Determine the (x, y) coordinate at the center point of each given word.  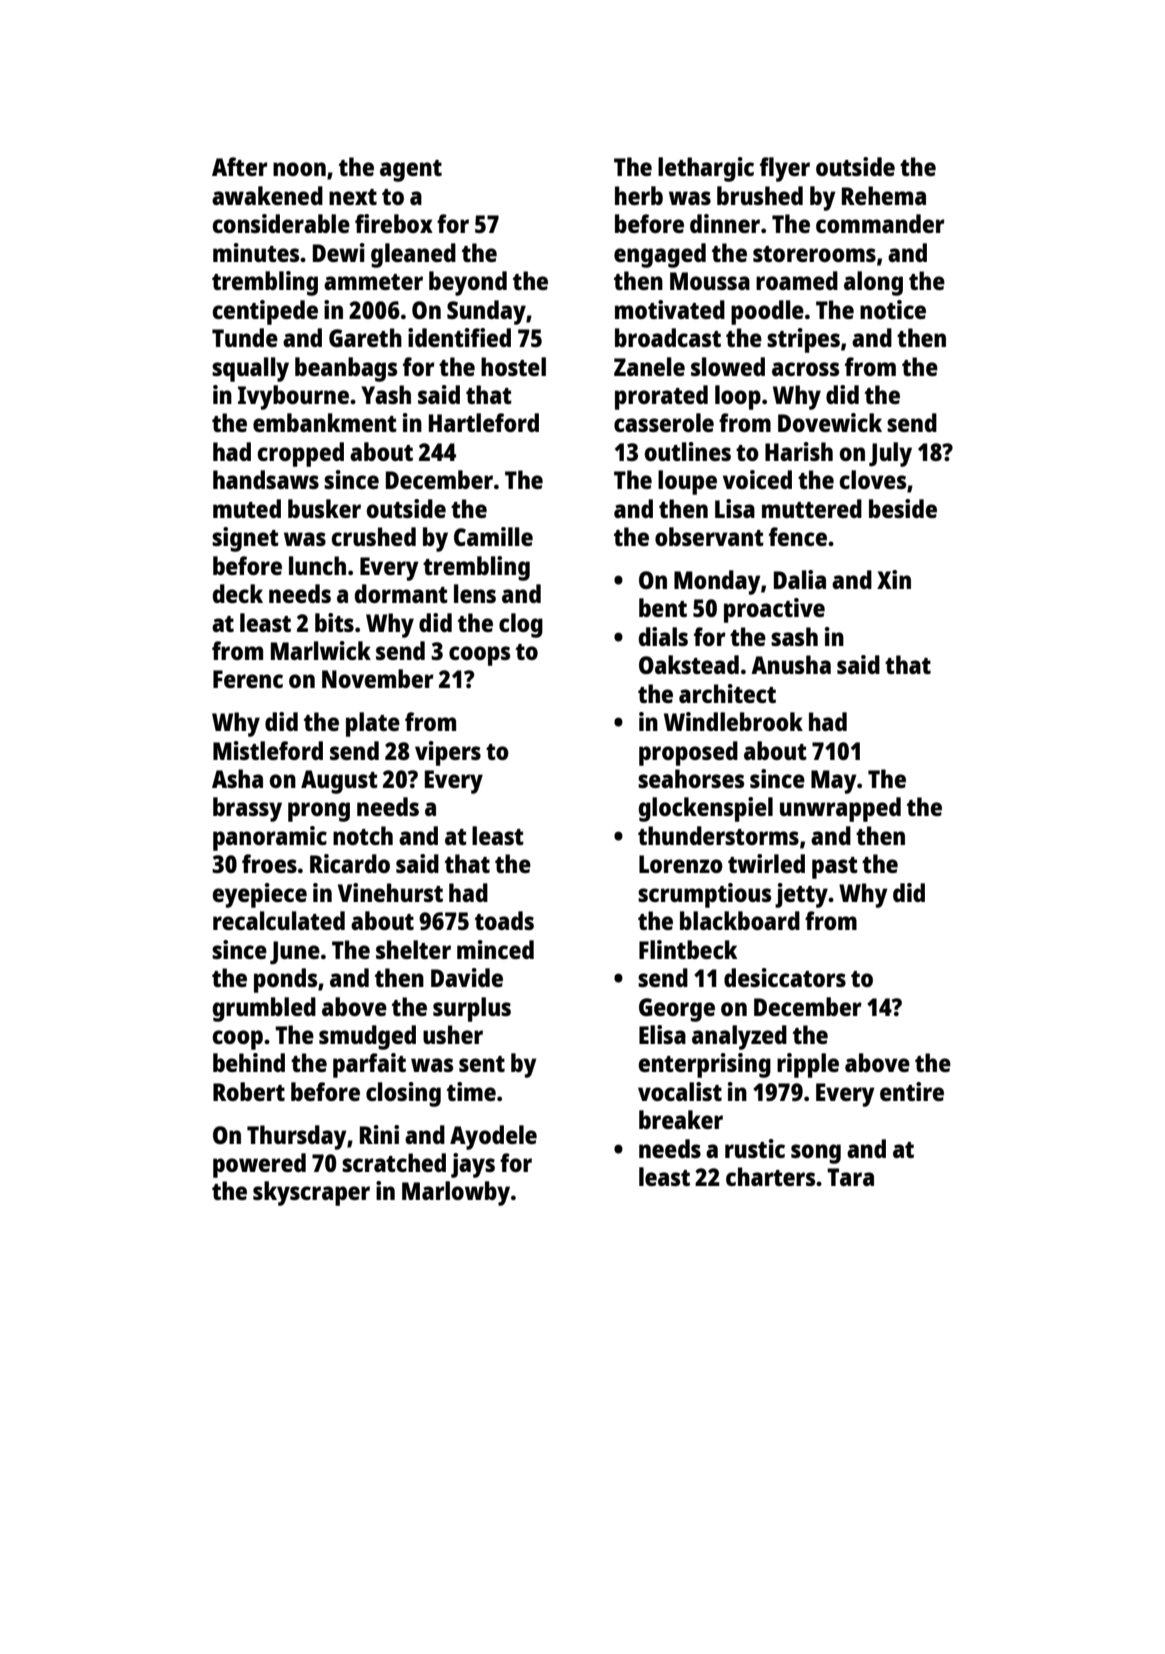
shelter (413, 949)
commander (880, 223)
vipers (448, 753)
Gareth (365, 337)
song (816, 1154)
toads (504, 920)
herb (639, 195)
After (240, 166)
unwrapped (840, 809)
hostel (513, 366)
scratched (394, 1162)
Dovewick (830, 422)
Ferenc (248, 679)
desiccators (785, 977)
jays (473, 1165)
